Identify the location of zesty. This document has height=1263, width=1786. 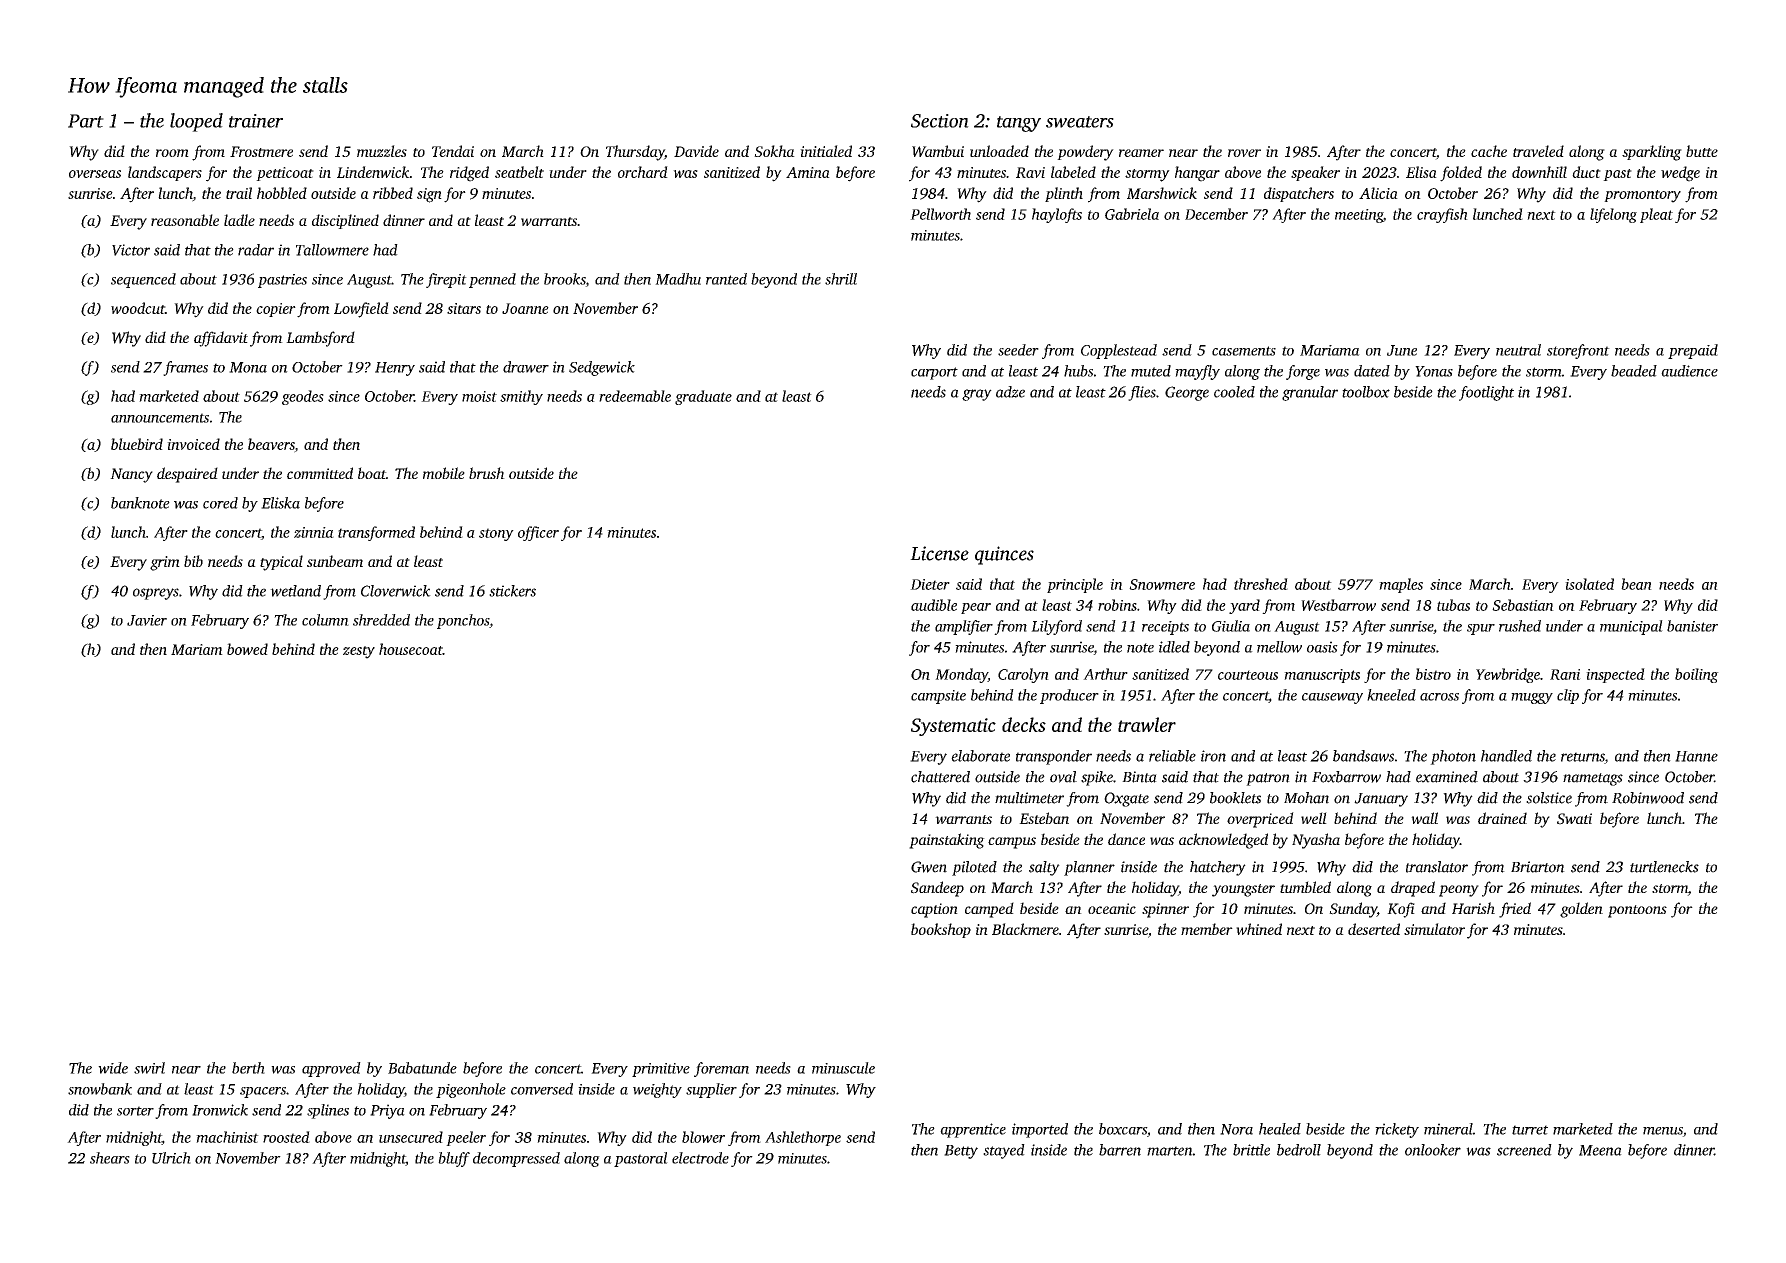
(359, 652).
